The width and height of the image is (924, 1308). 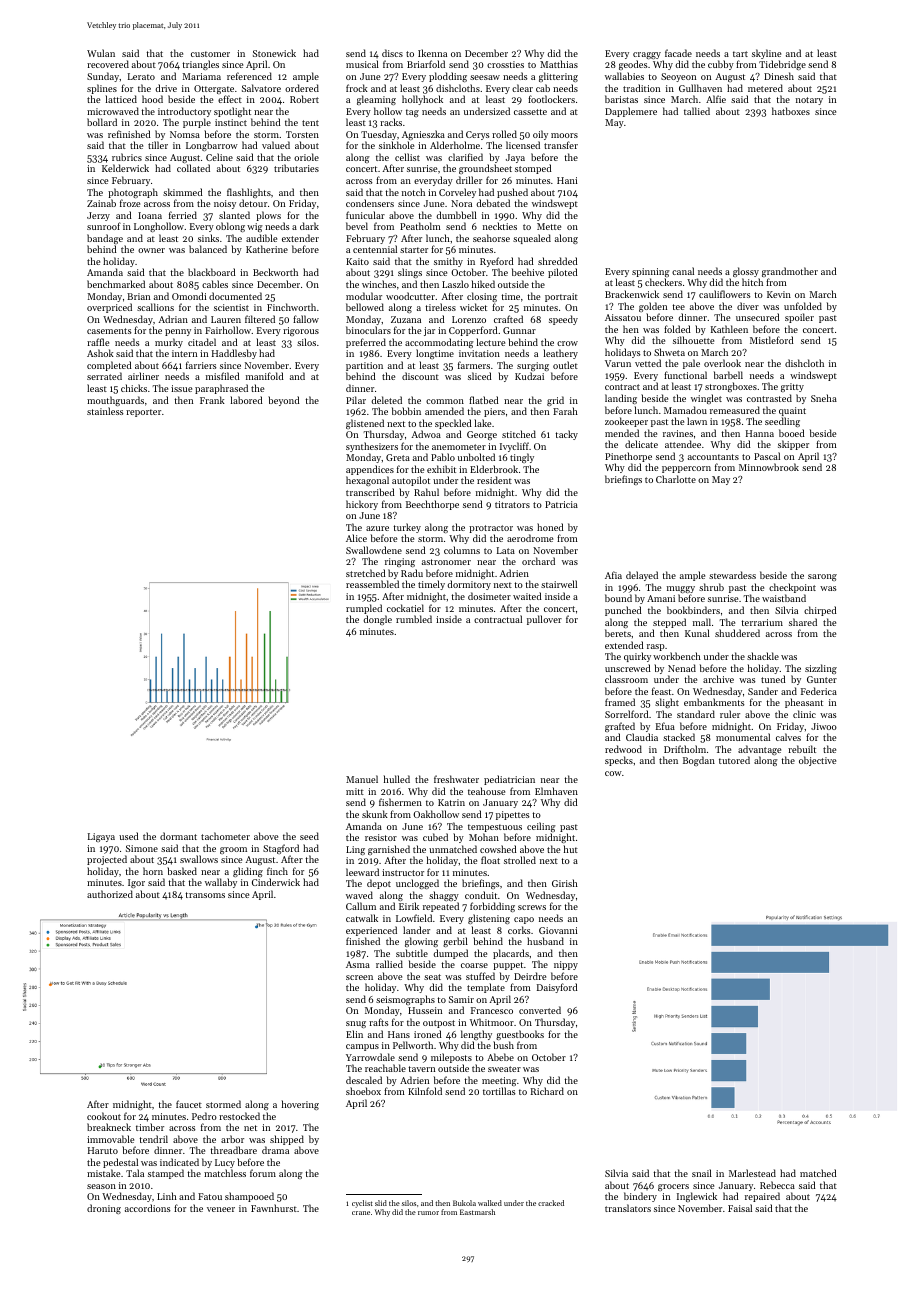 What do you see at coordinates (406, 411) in the image?
I see `bobbin` at bounding box center [406, 411].
